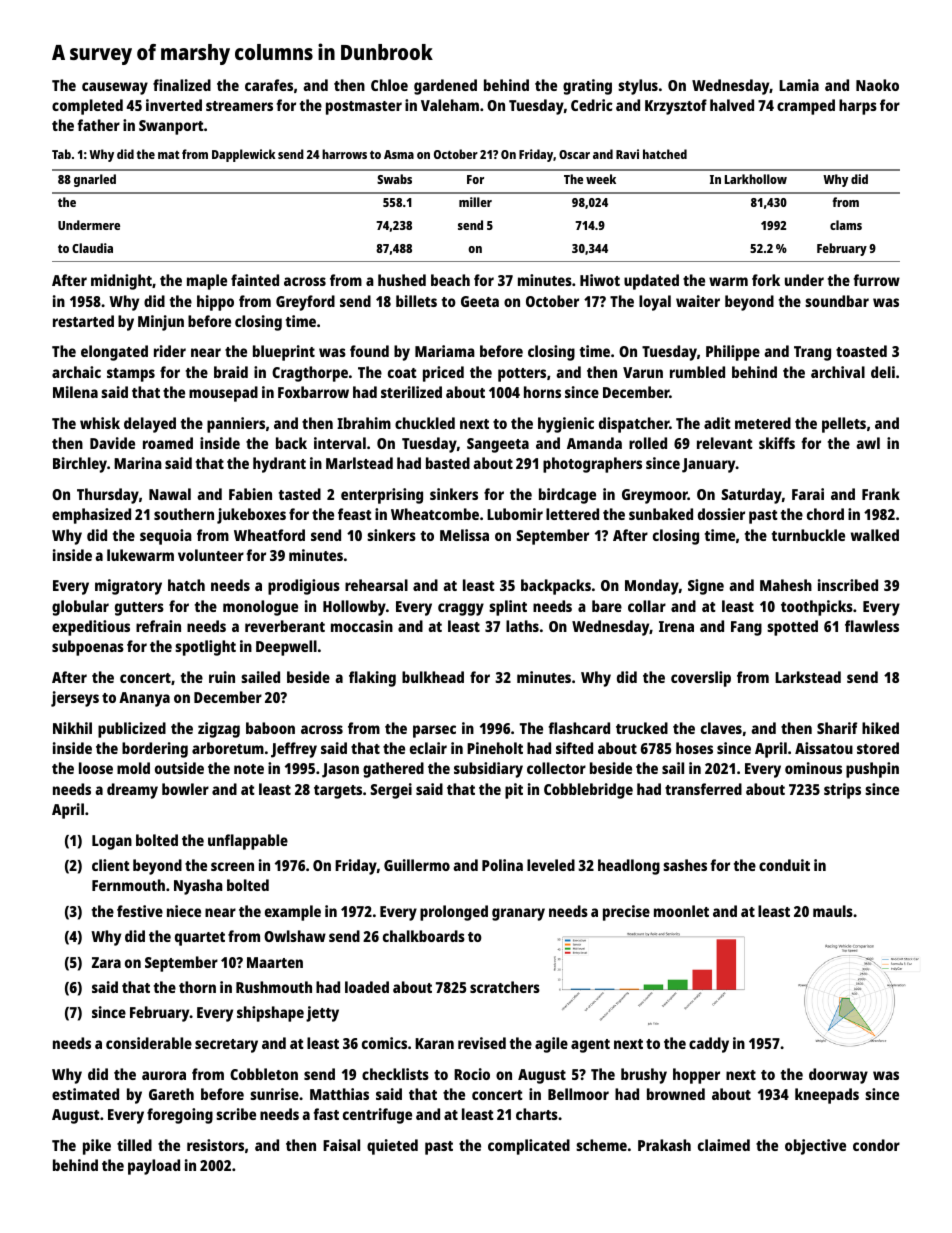  I want to click on sunrise, so click(274, 1094).
